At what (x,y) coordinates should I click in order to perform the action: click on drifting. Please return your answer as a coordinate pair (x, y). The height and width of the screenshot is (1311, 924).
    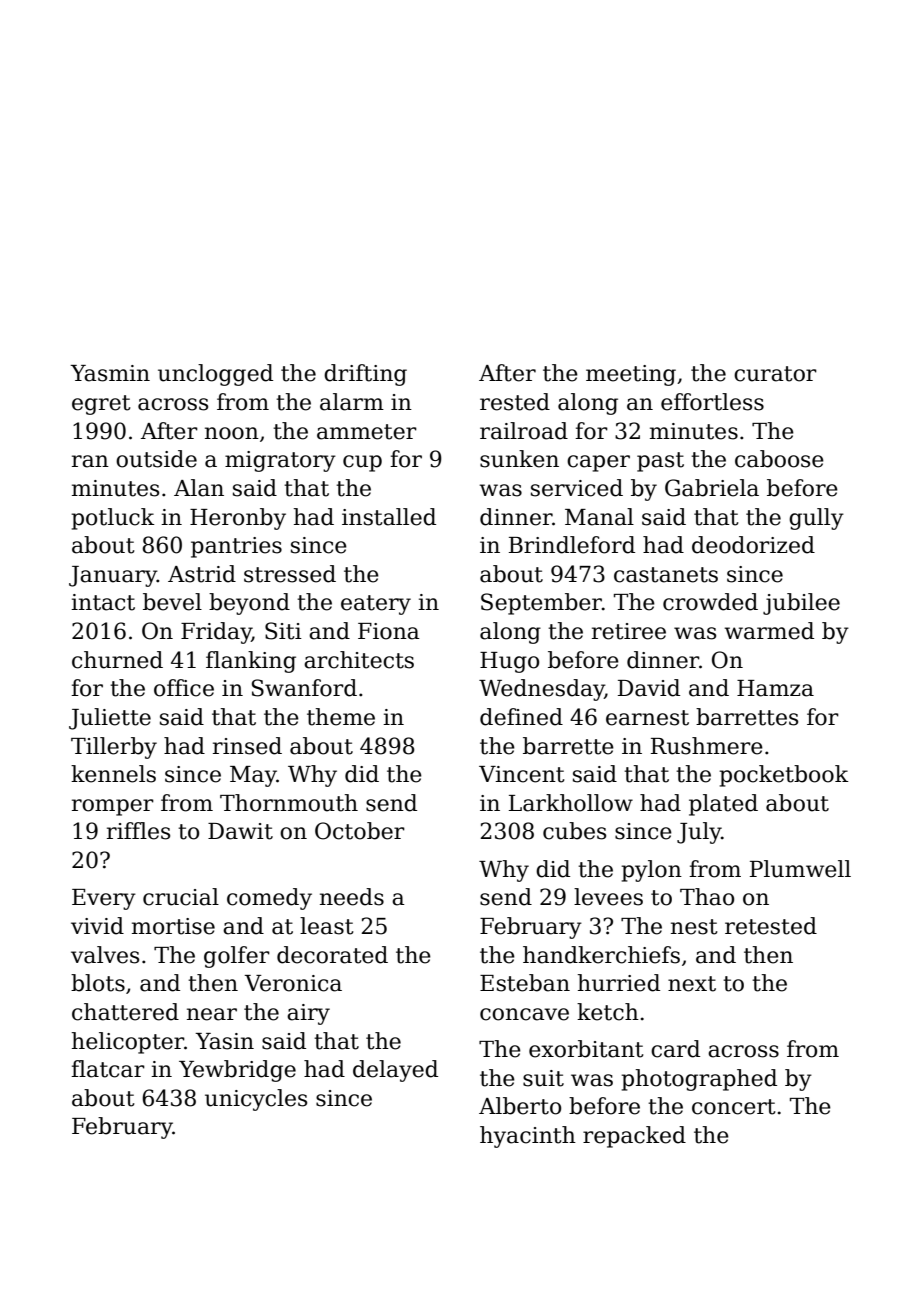
    Looking at the image, I should click on (365, 375).
